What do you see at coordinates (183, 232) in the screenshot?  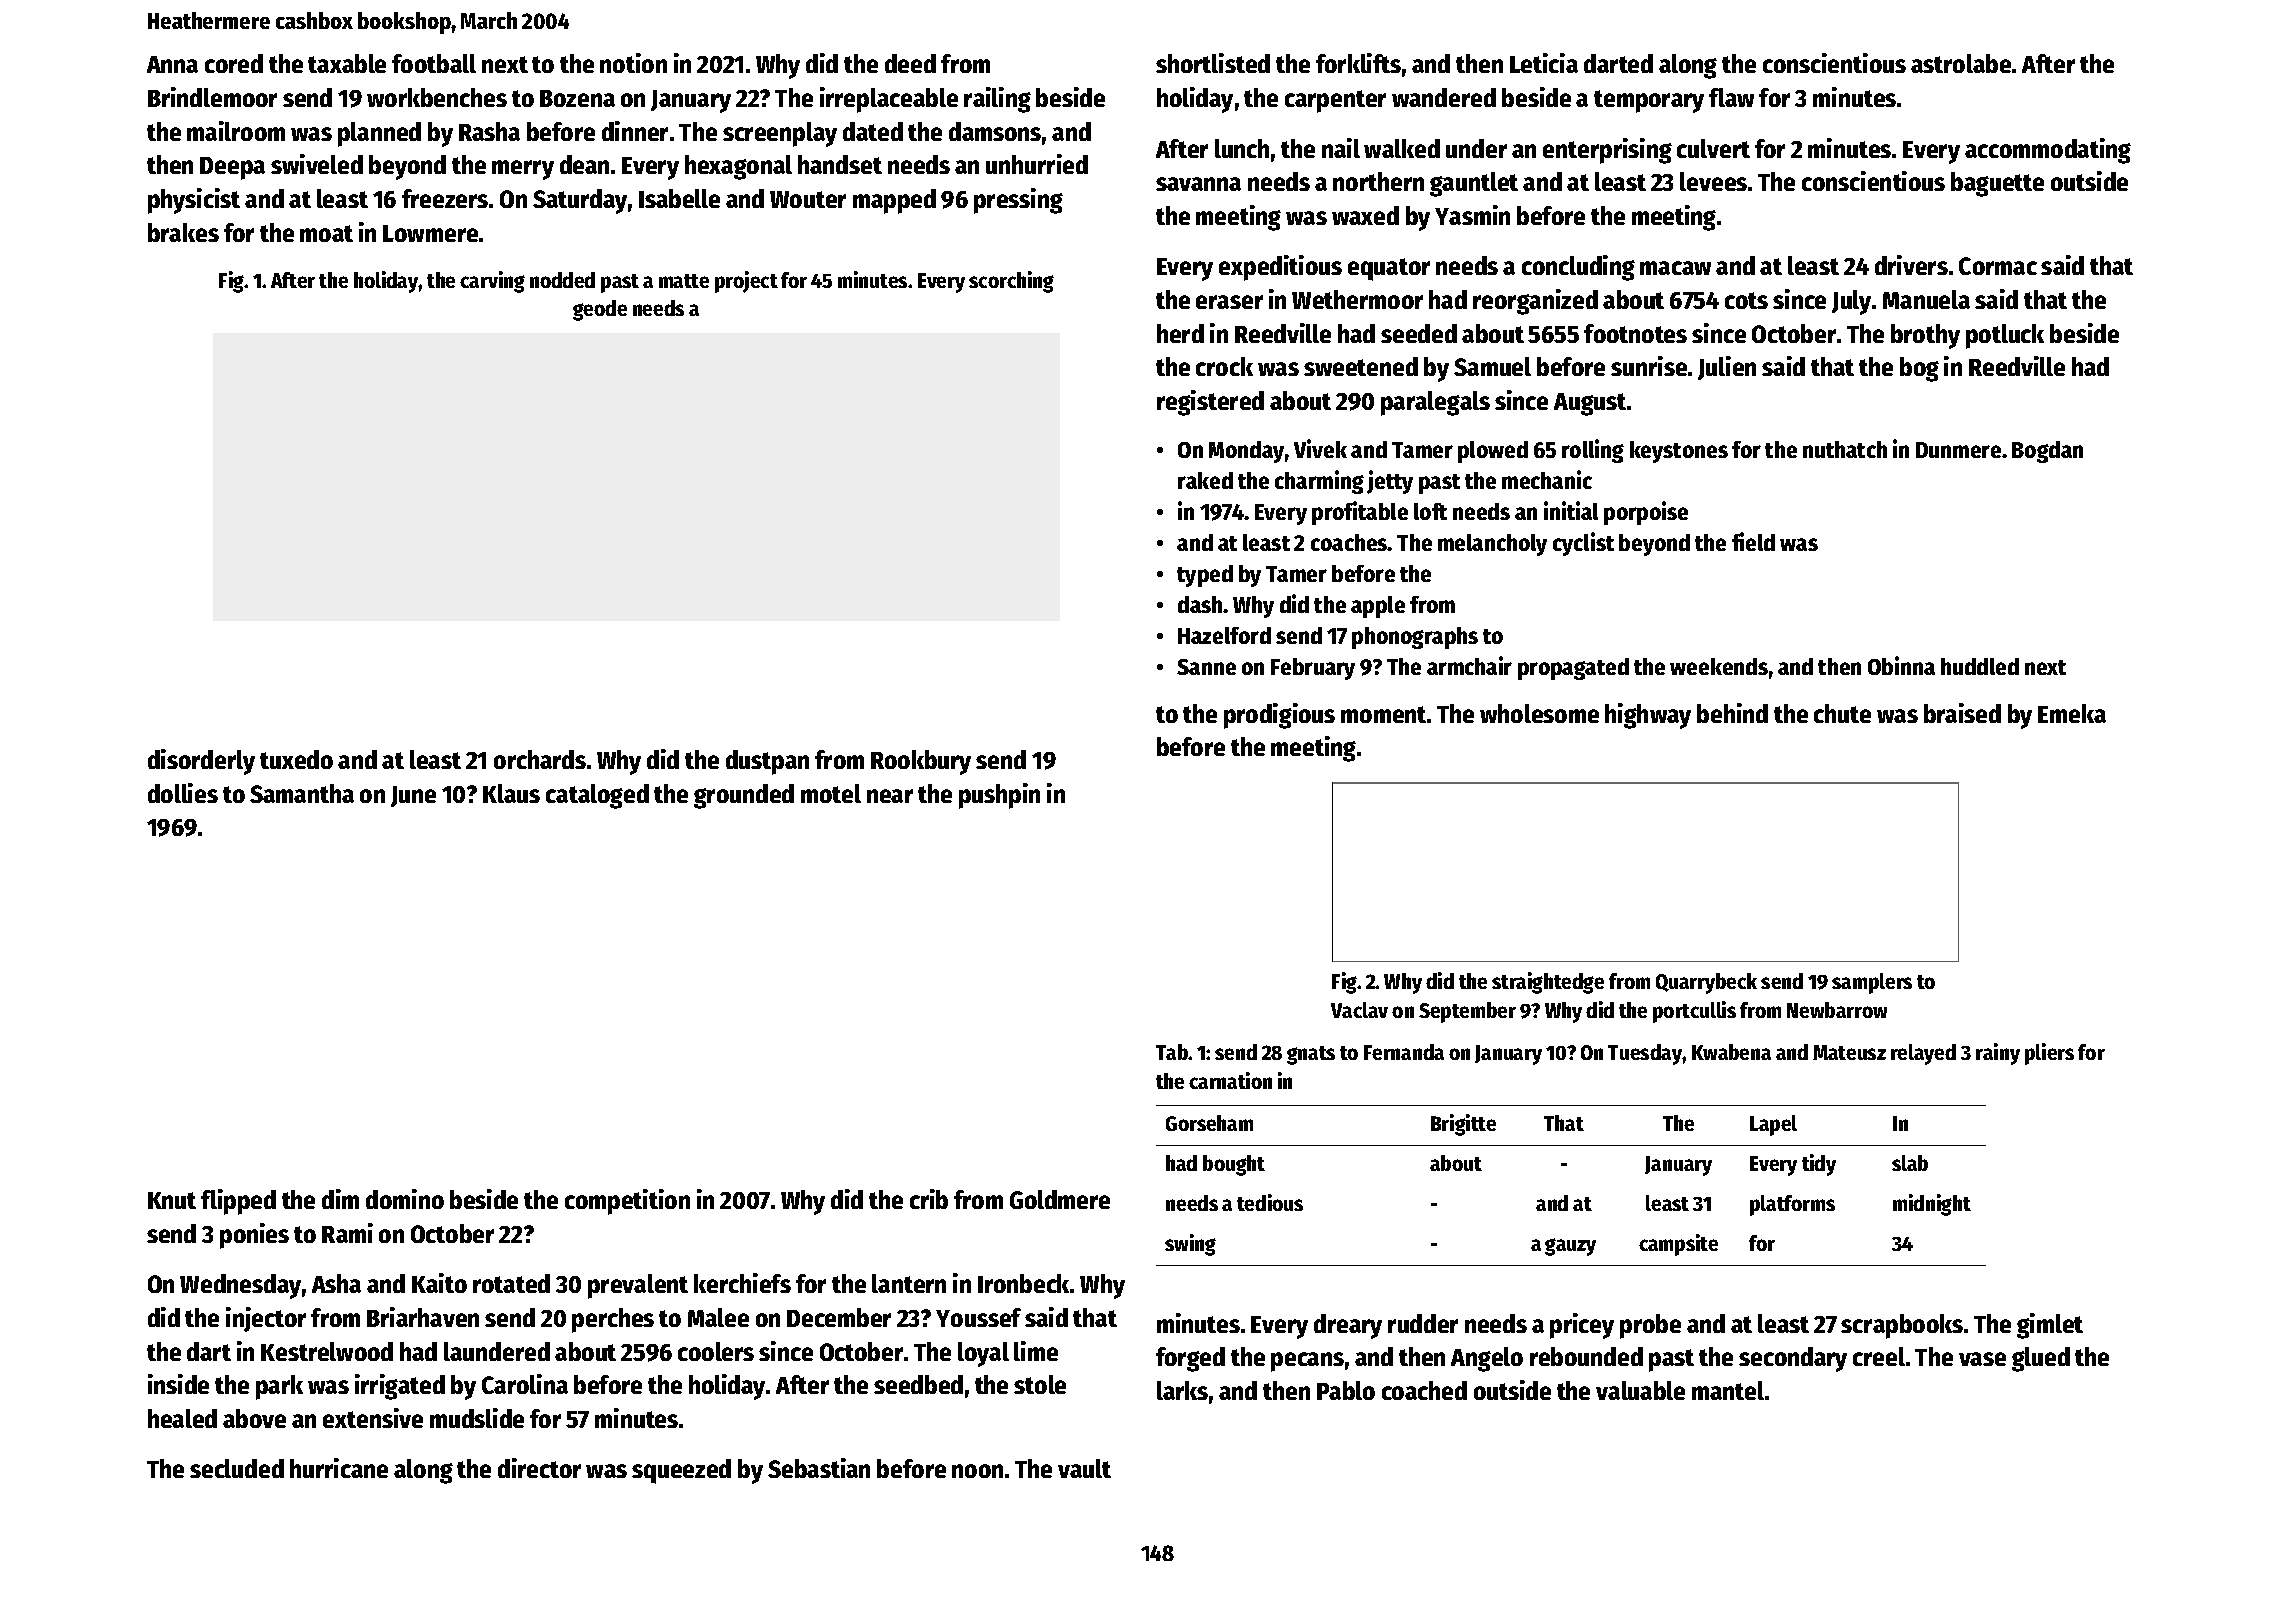 I see `brakes` at bounding box center [183, 232].
